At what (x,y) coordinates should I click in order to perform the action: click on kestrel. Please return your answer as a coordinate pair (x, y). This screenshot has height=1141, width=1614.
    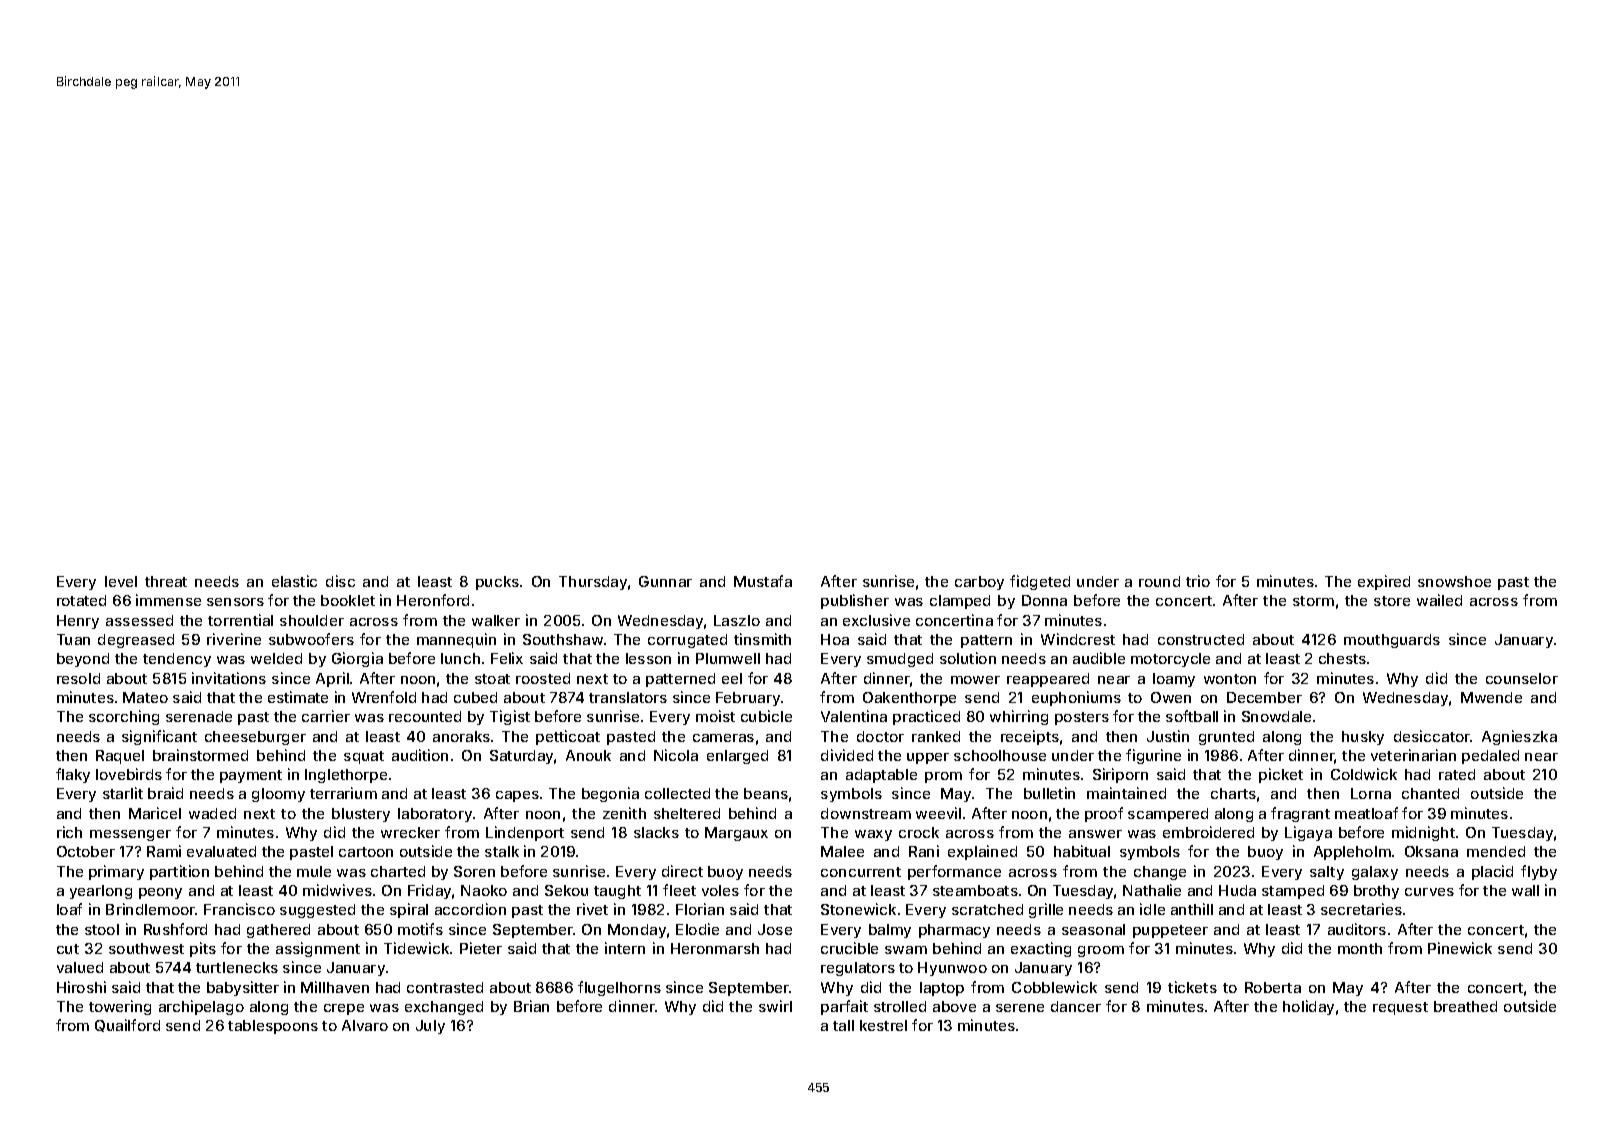
    Looking at the image, I should click on (883, 1025).
